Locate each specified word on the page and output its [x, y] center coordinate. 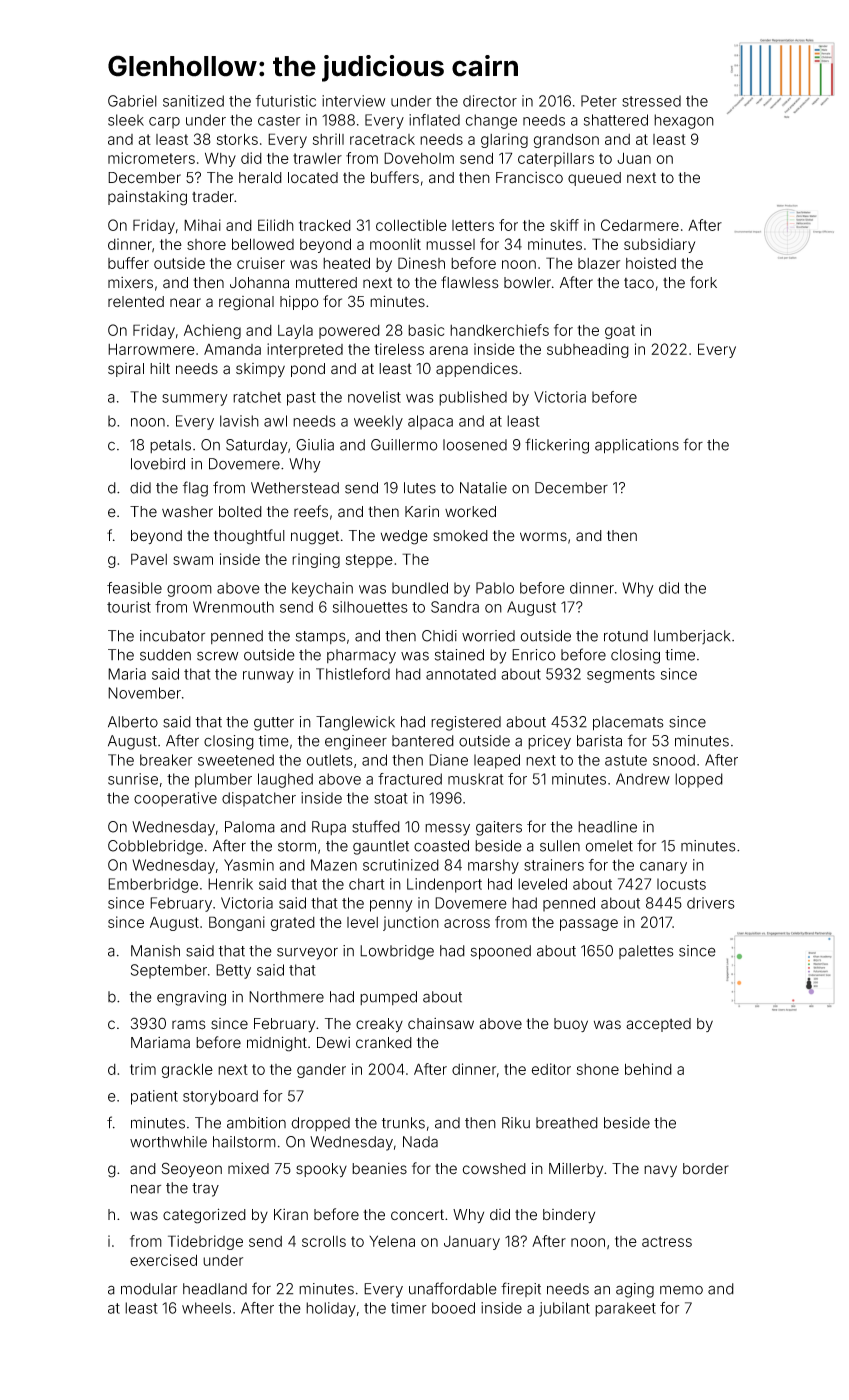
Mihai [202, 225]
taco [639, 283]
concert [417, 1215]
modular [149, 1289]
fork [703, 282]
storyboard [220, 1097]
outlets [329, 760]
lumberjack [692, 637]
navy [660, 1171]
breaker [166, 760]
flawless [470, 282]
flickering [557, 446]
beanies [379, 1169]
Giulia [315, 445]
